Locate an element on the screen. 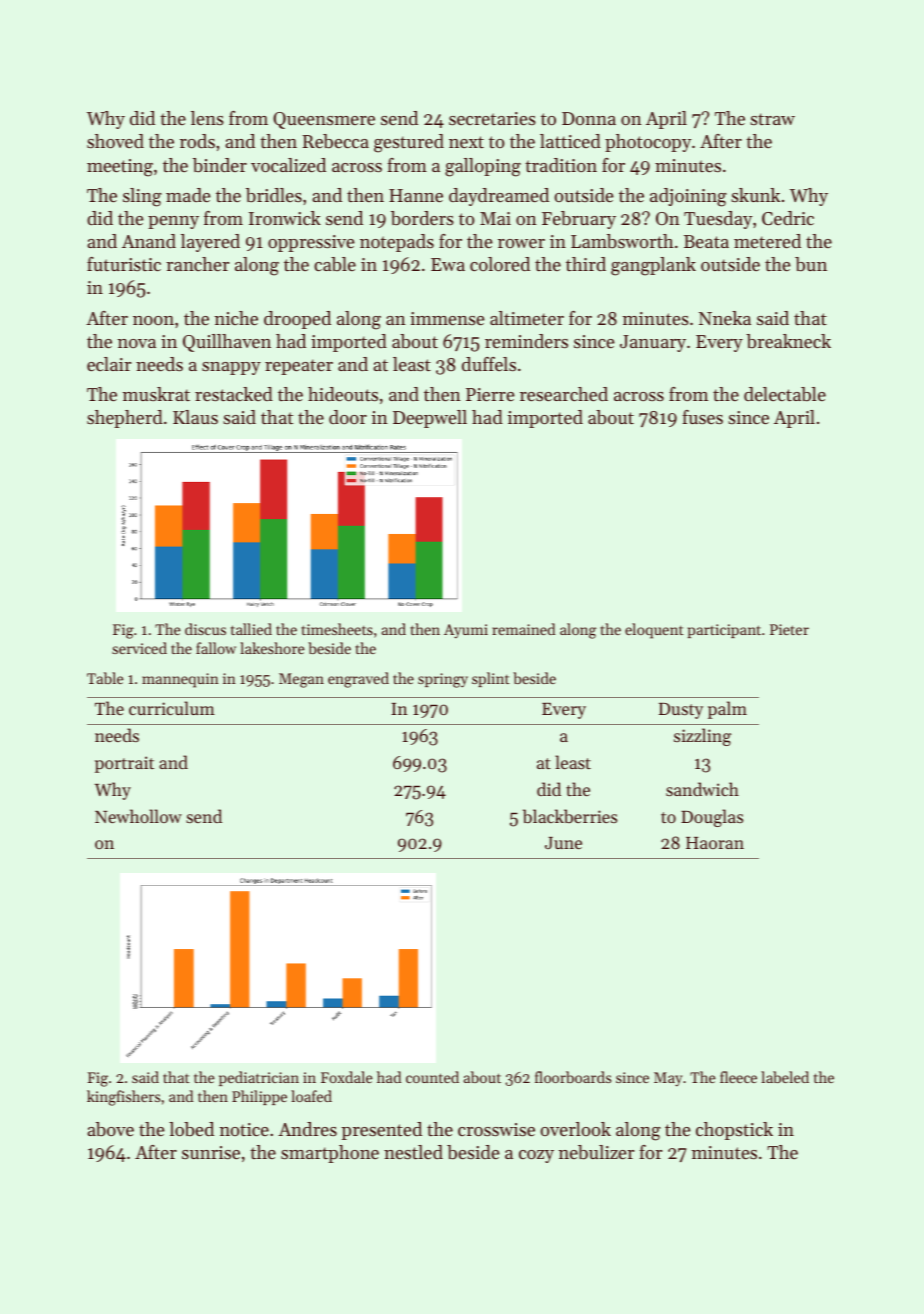 The width and height of the screenshot is (924, 1314). Newhollow is located at coordinates (138, 816).
